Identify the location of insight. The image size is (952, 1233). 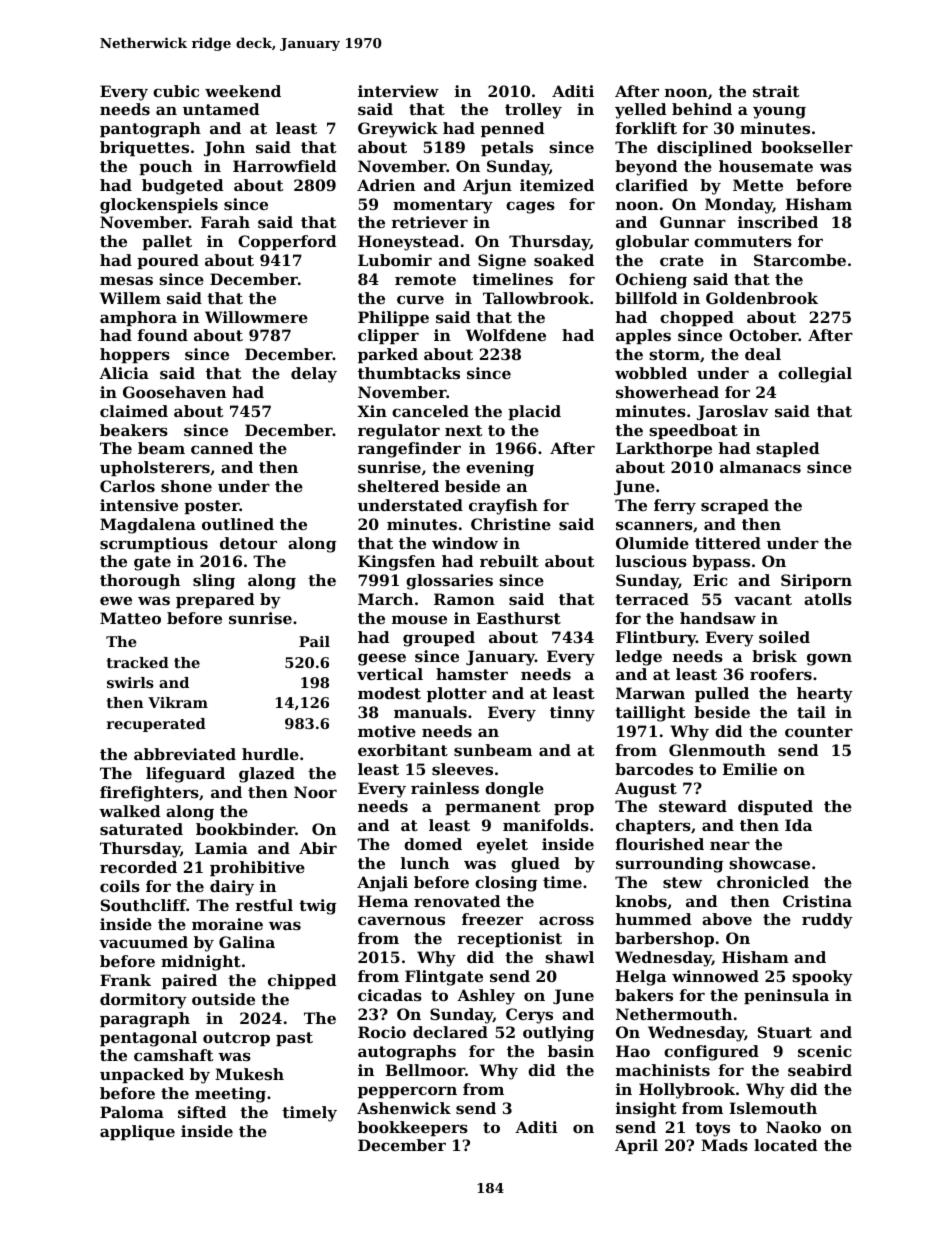
(646, 1110).
